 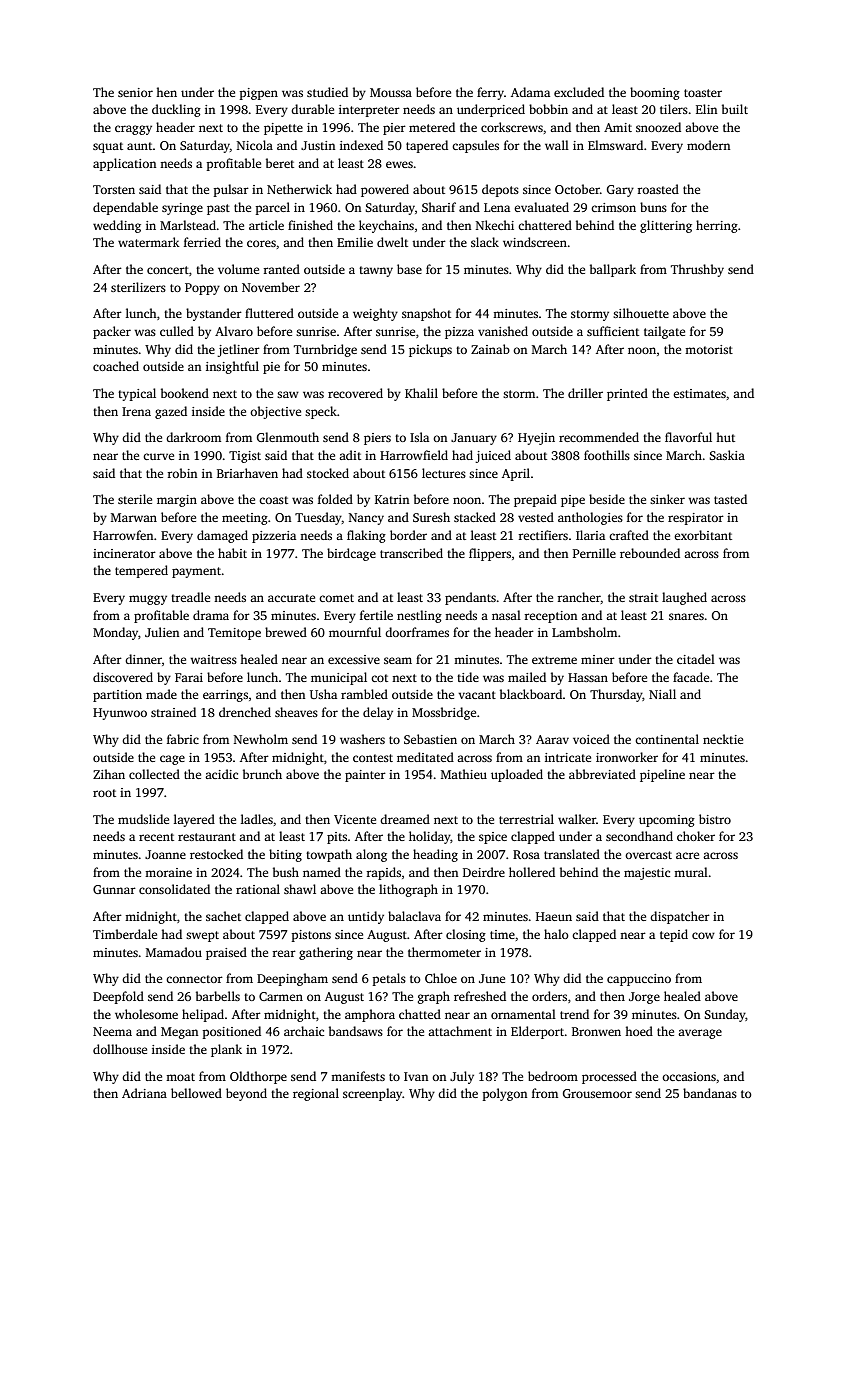 I want to click on sinker, so click(x=667, y=499).
